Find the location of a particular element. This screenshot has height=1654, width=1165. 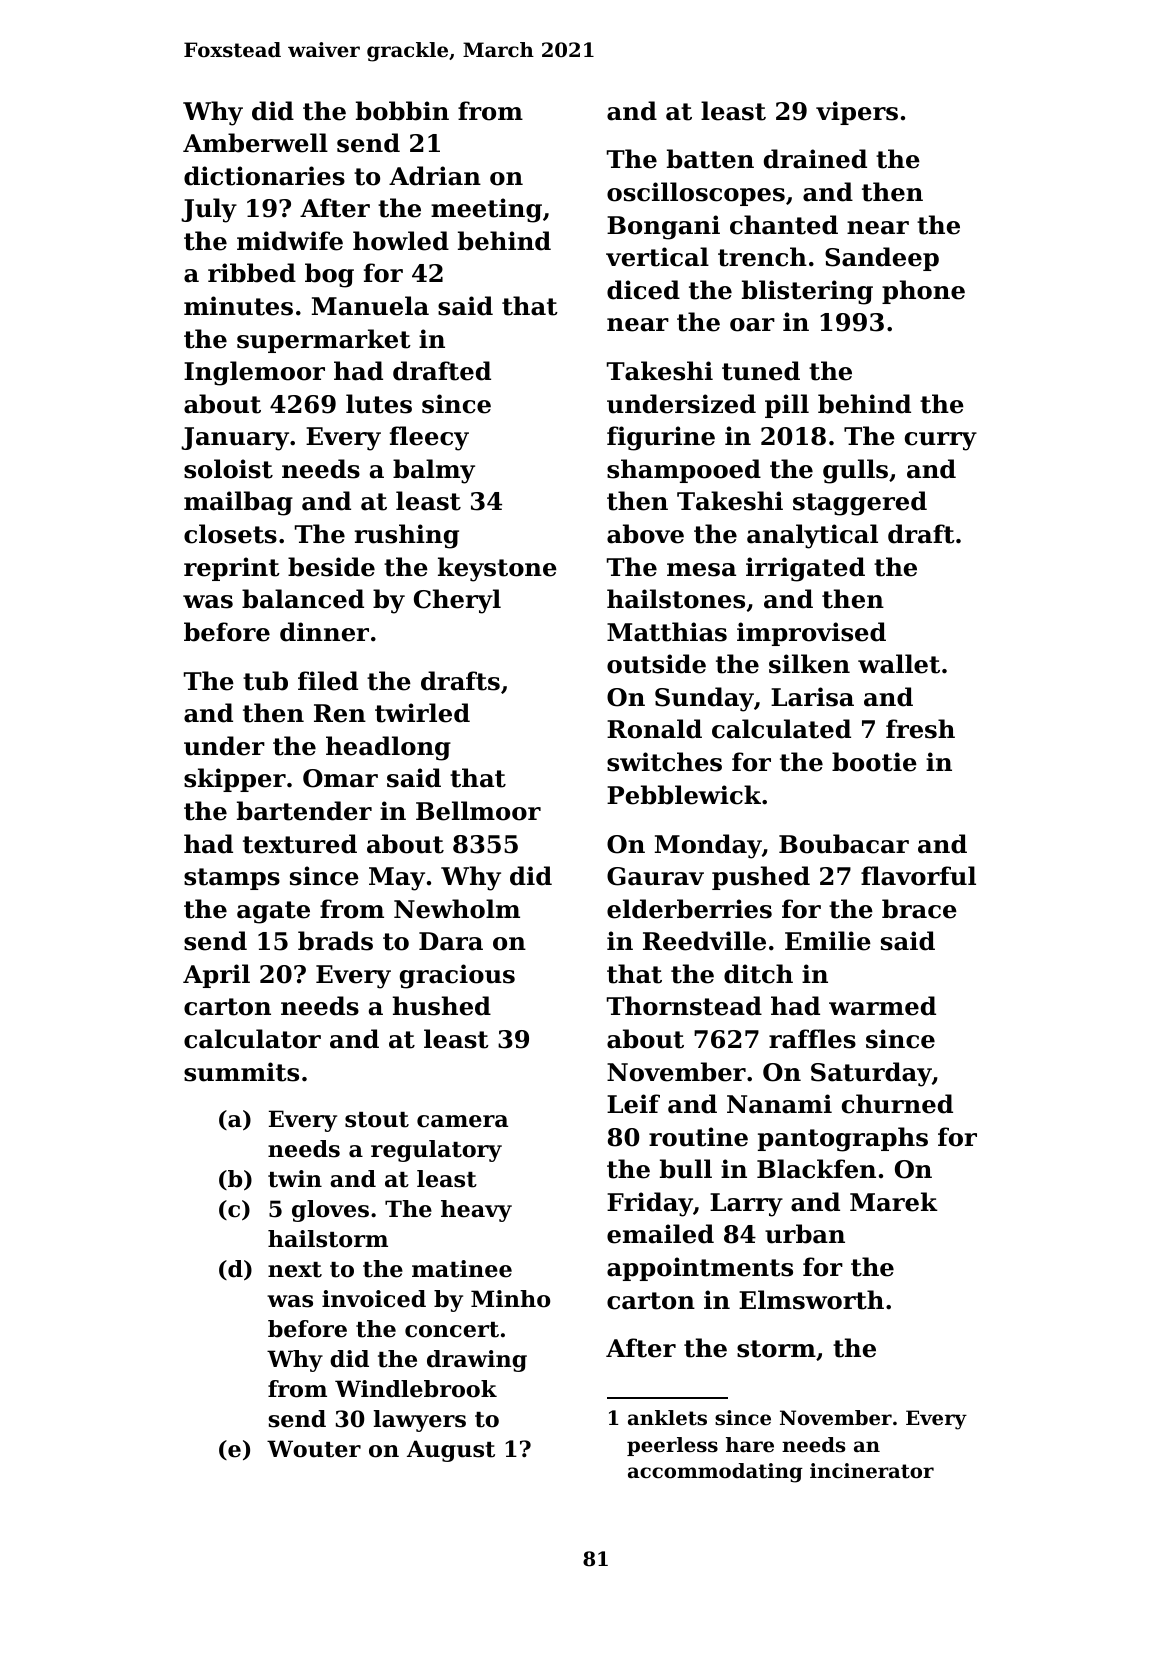

above is located at coordinates (645, 534).
